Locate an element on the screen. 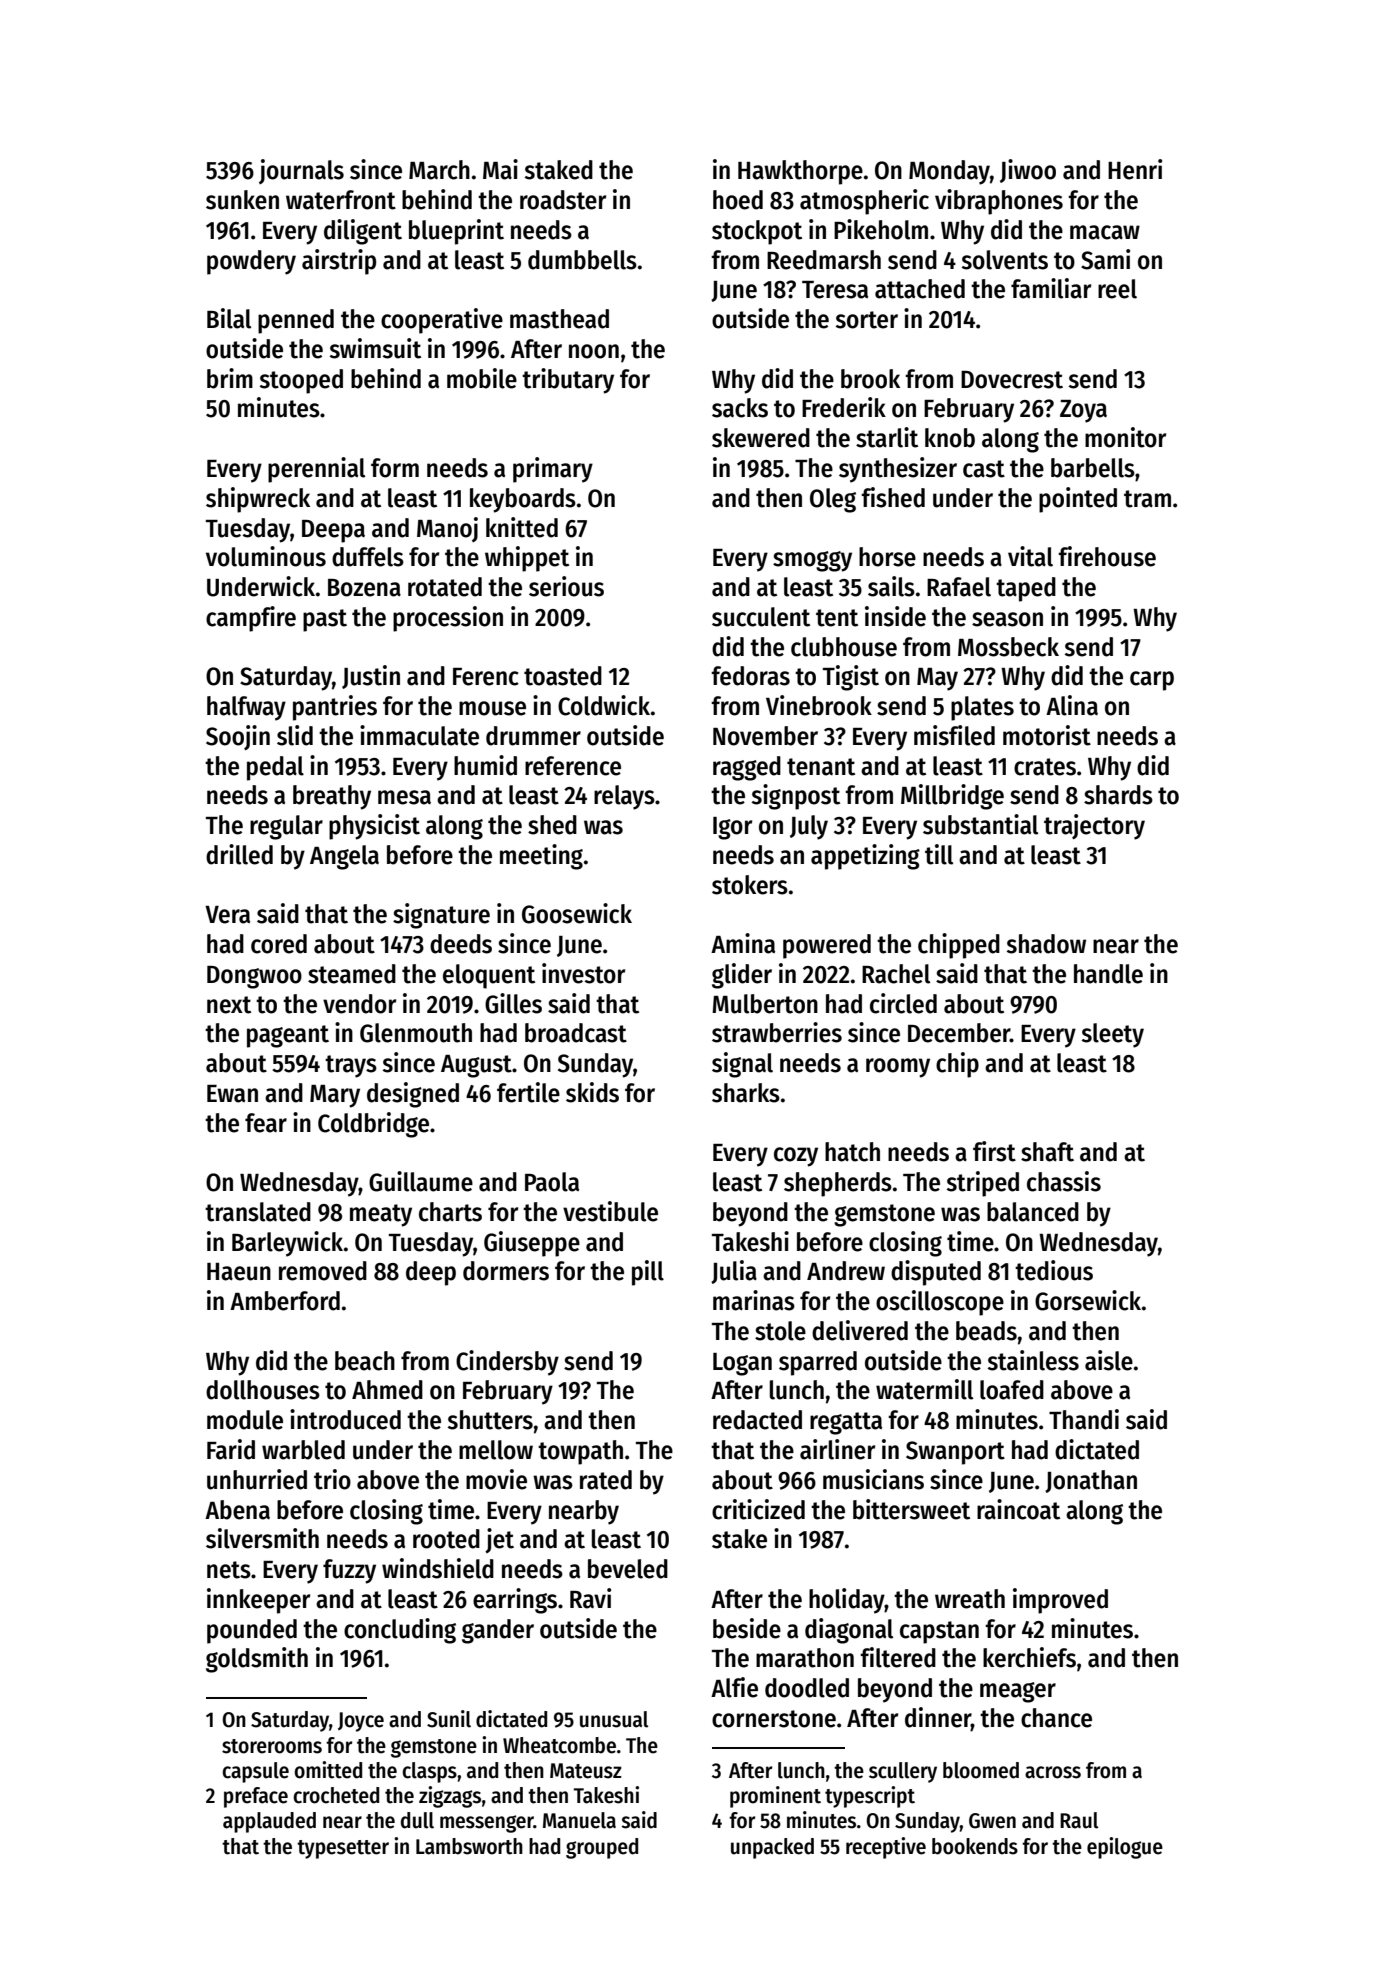  Ahmed is located at coordinates (387, 1390).
